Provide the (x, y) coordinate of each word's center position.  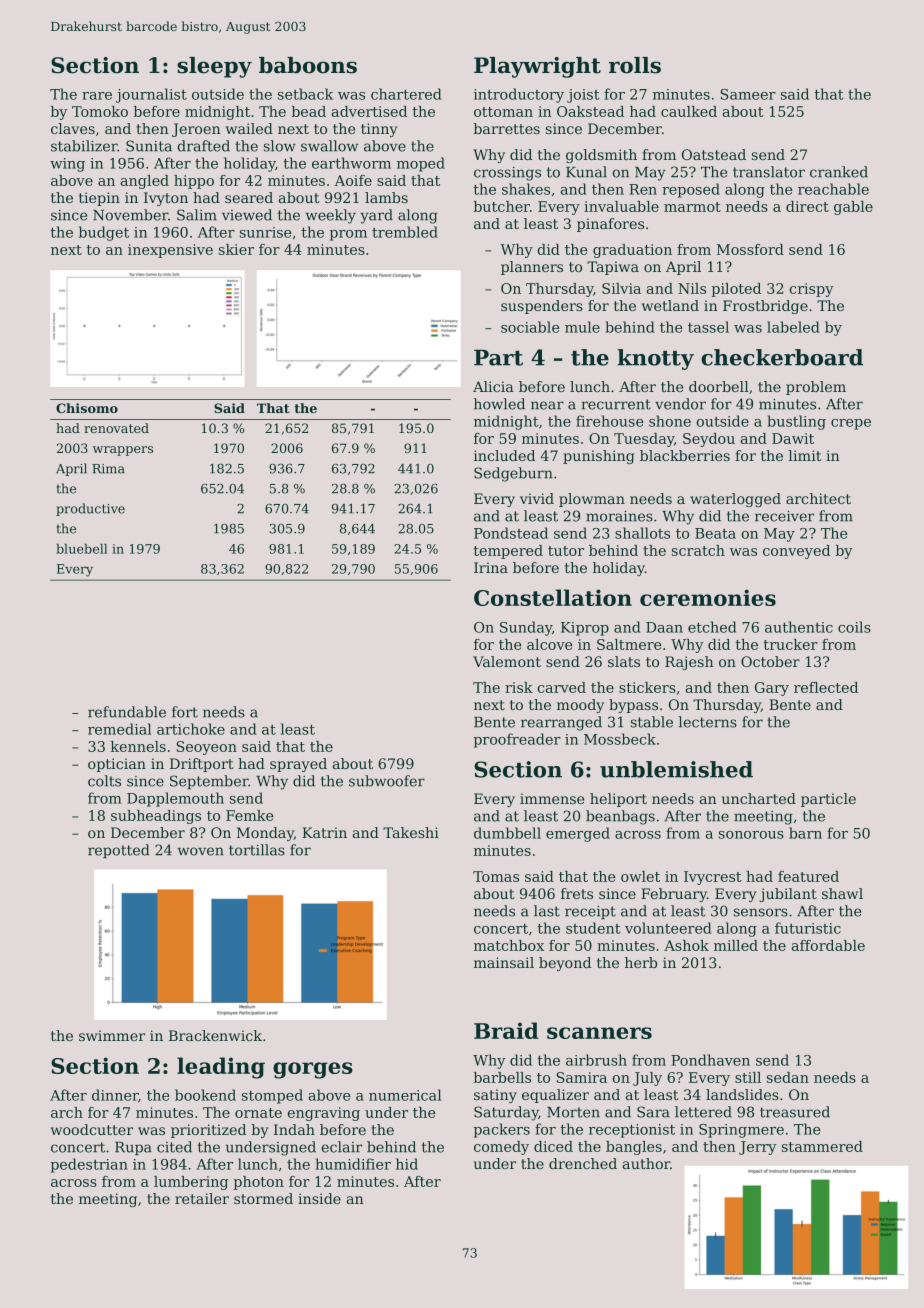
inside (319, 1198)
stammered (822, 1146)
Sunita (149, 146)
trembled (405, 232)
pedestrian (89, 1165)
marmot (692, 207)
